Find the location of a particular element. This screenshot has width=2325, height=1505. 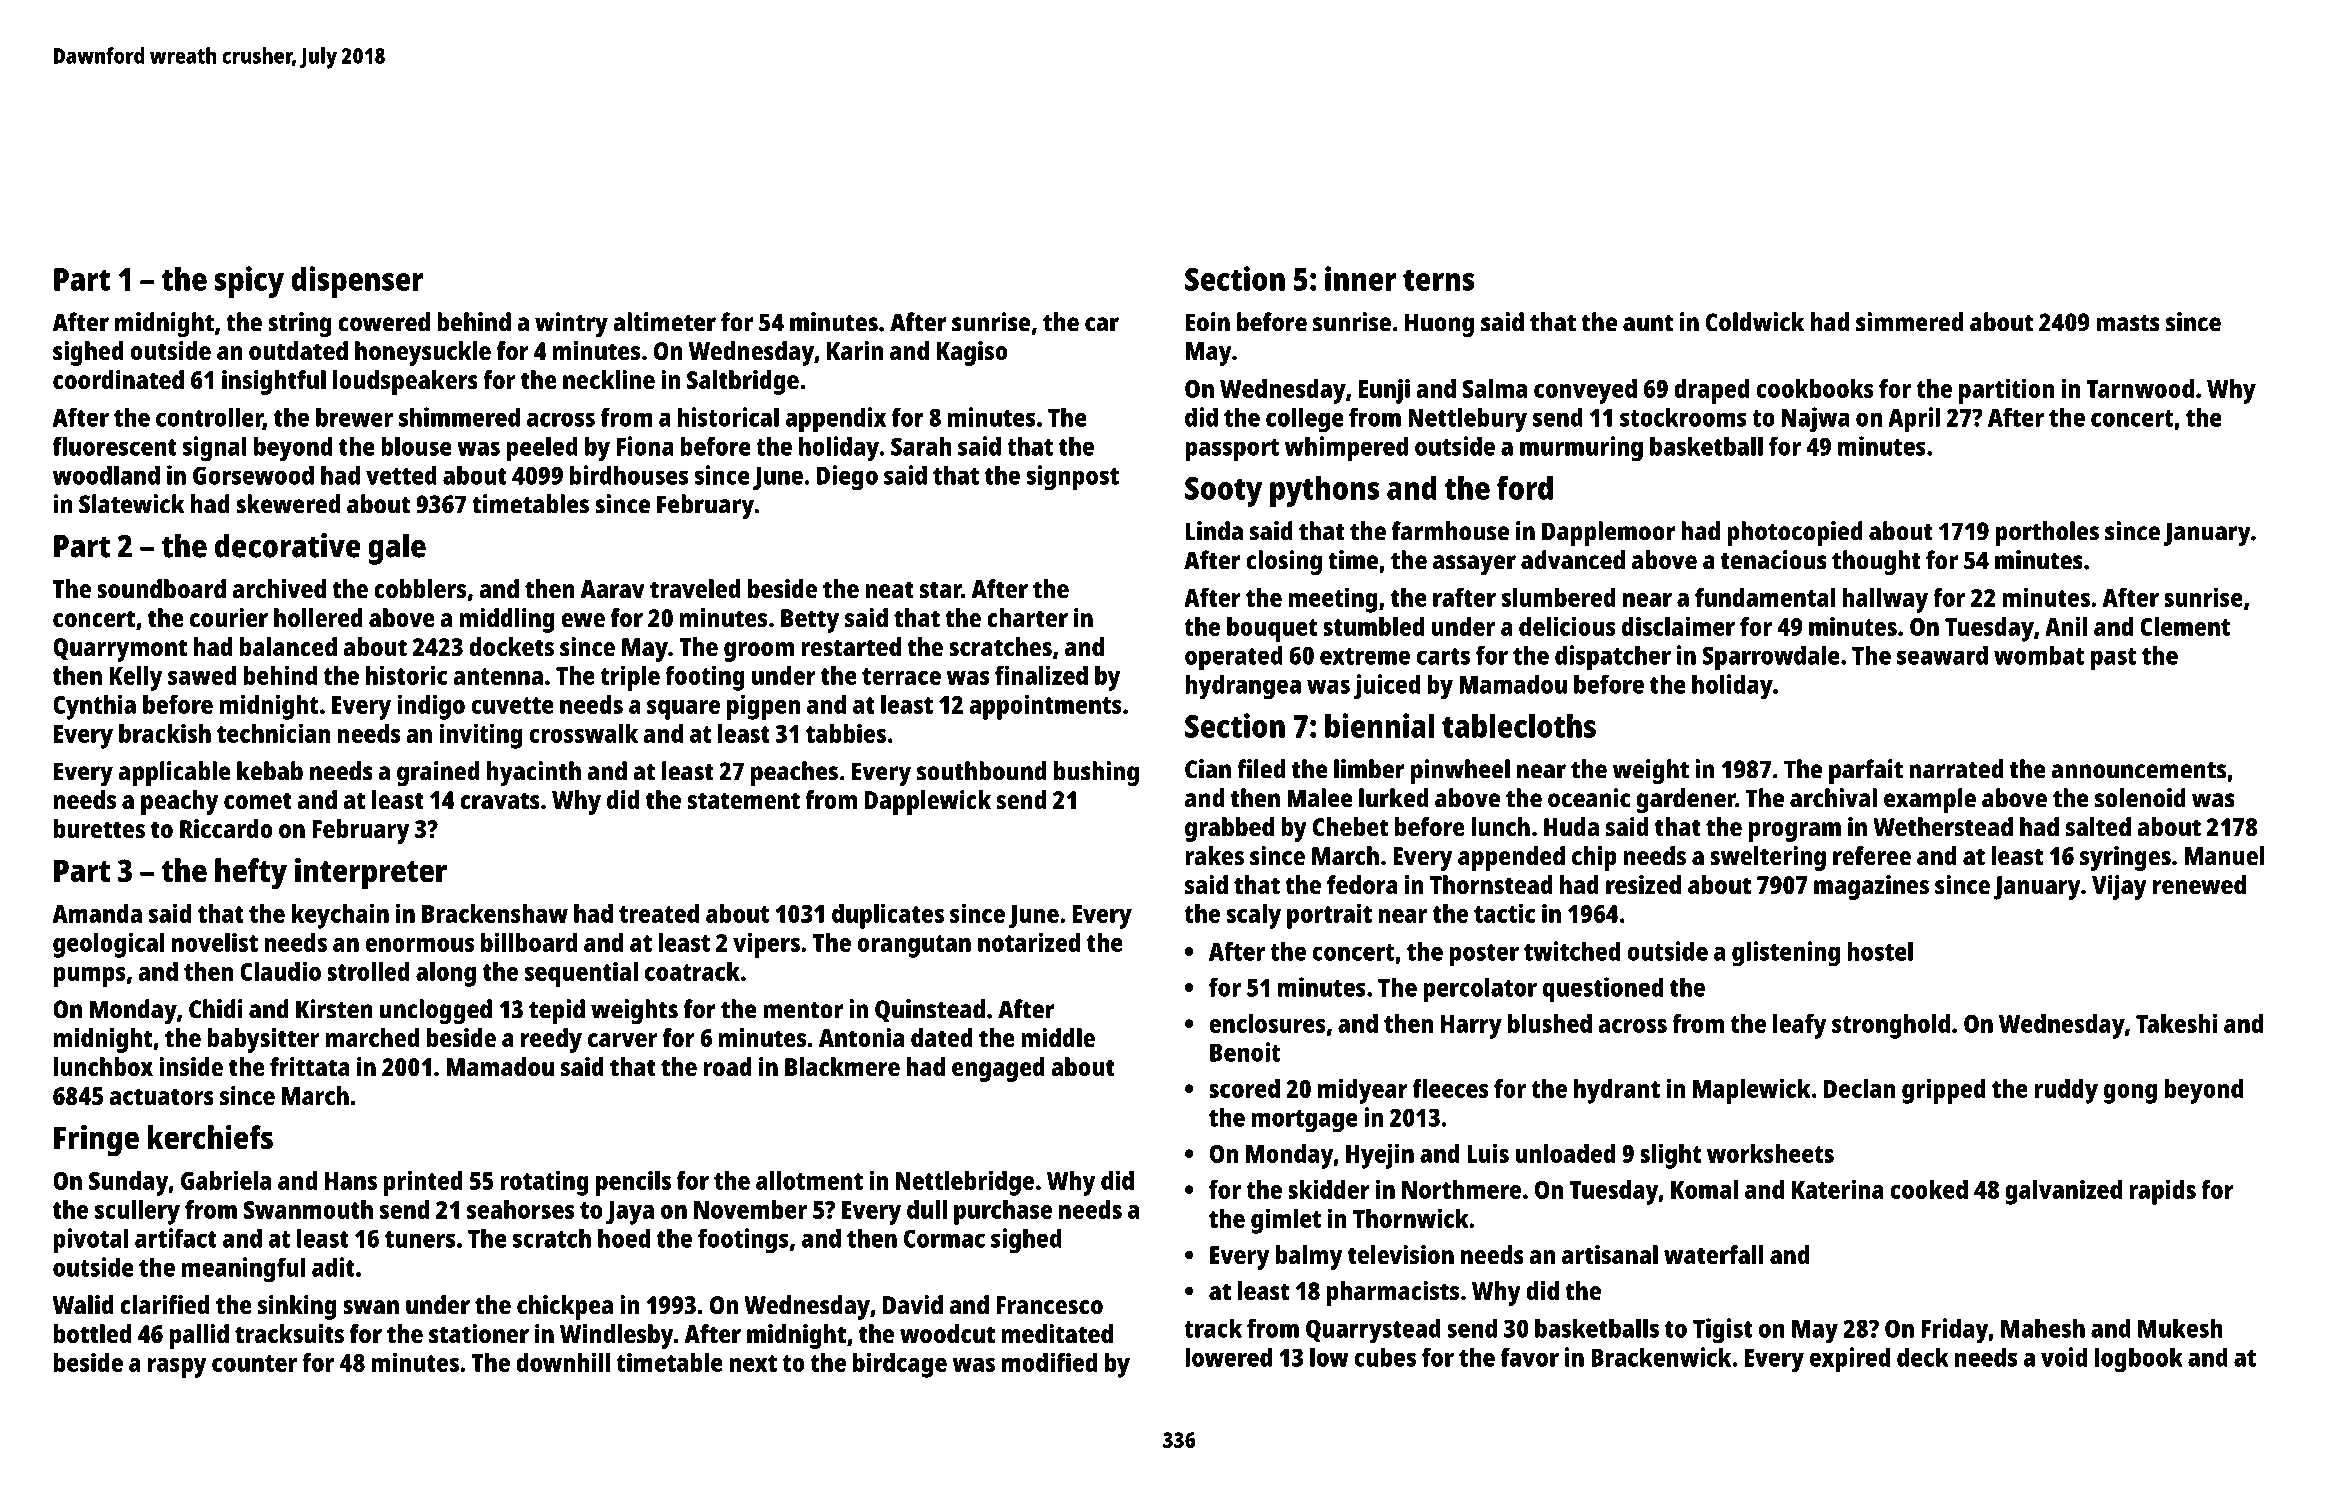

signal is located at coordinates (215, 449).
